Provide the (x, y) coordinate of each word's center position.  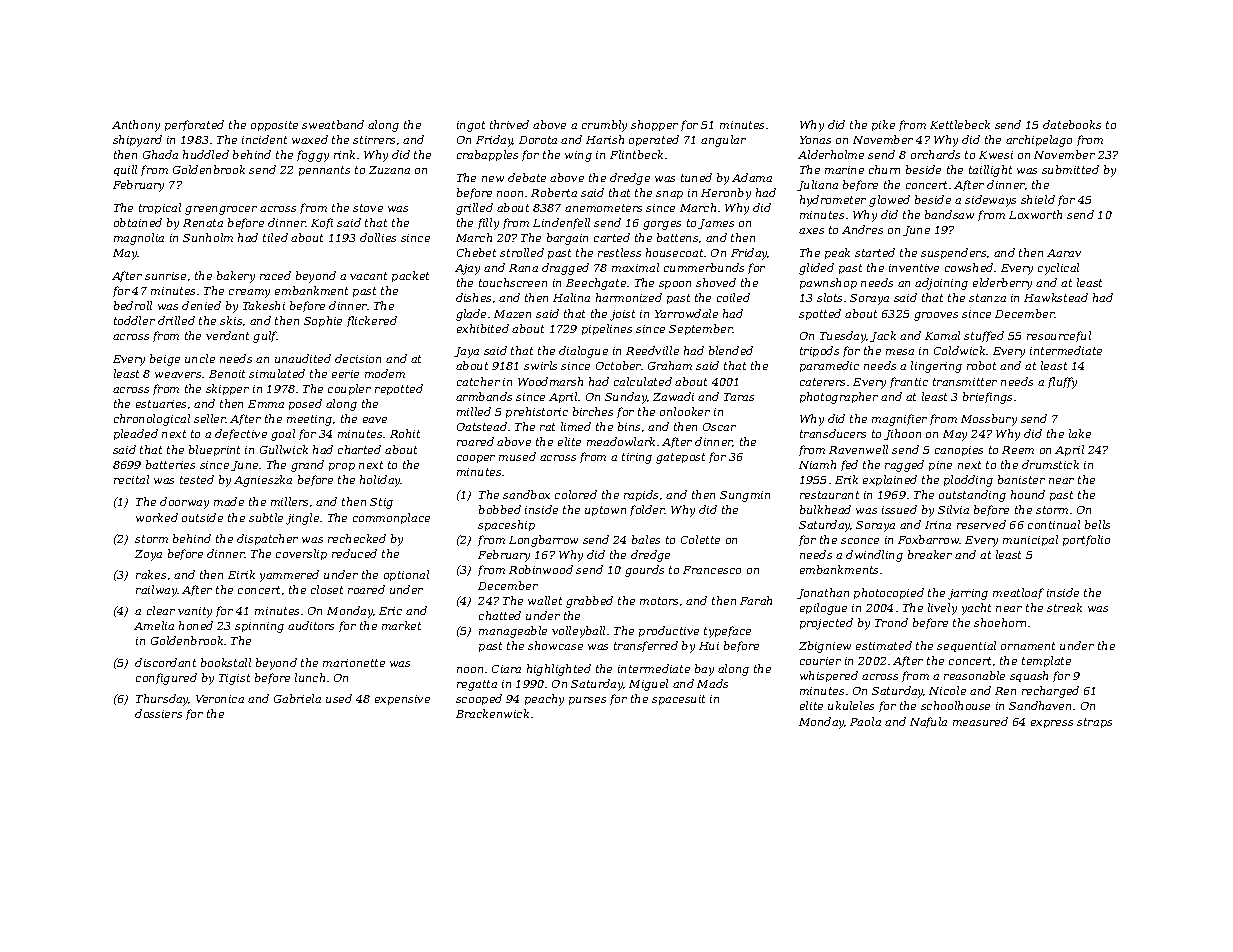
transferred (646, 646)
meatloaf (1018, 593)
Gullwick (284, 449)
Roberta (554, 192)
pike (883, 125)
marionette (354, 663)
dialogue (583, 352)
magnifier (899, 420)
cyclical (1058, 269)
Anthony (136, 126)
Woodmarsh (550, 381)
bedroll (133, 305)
